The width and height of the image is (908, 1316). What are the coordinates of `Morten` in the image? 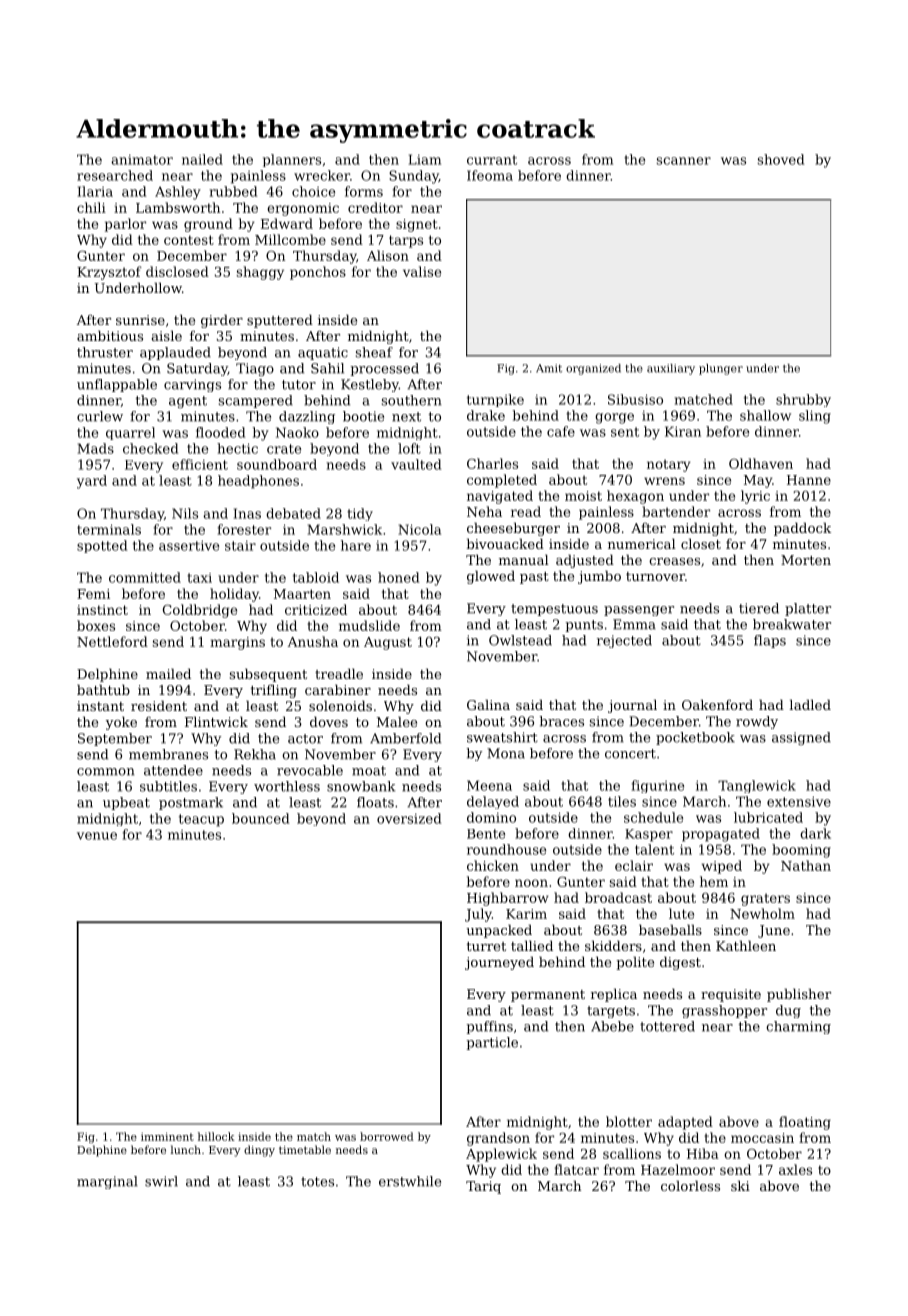 It's located at (806, 560).
